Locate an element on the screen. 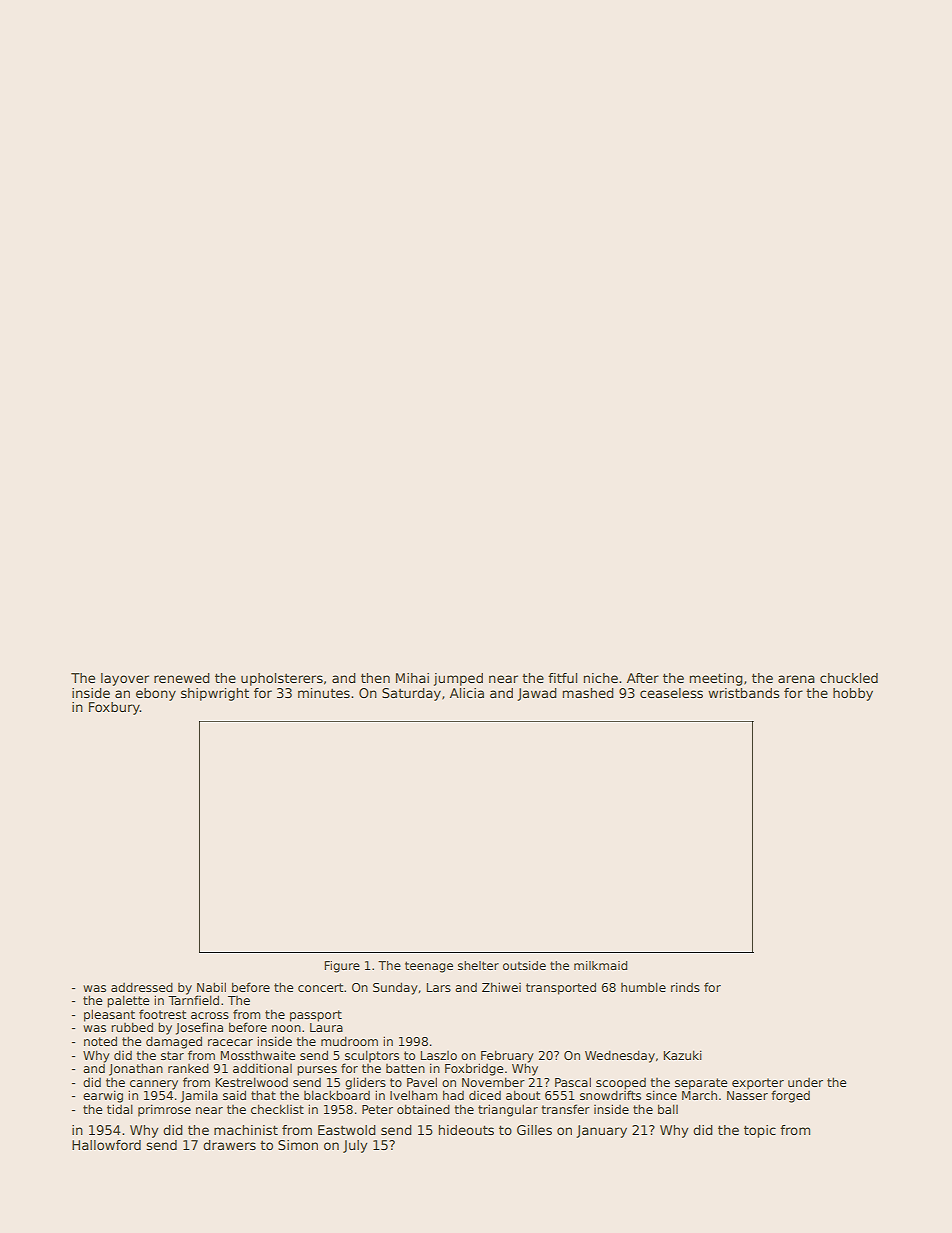 This screenshot has height=1233, width=952. Hallowford is located at coordinates (106, 1145).
